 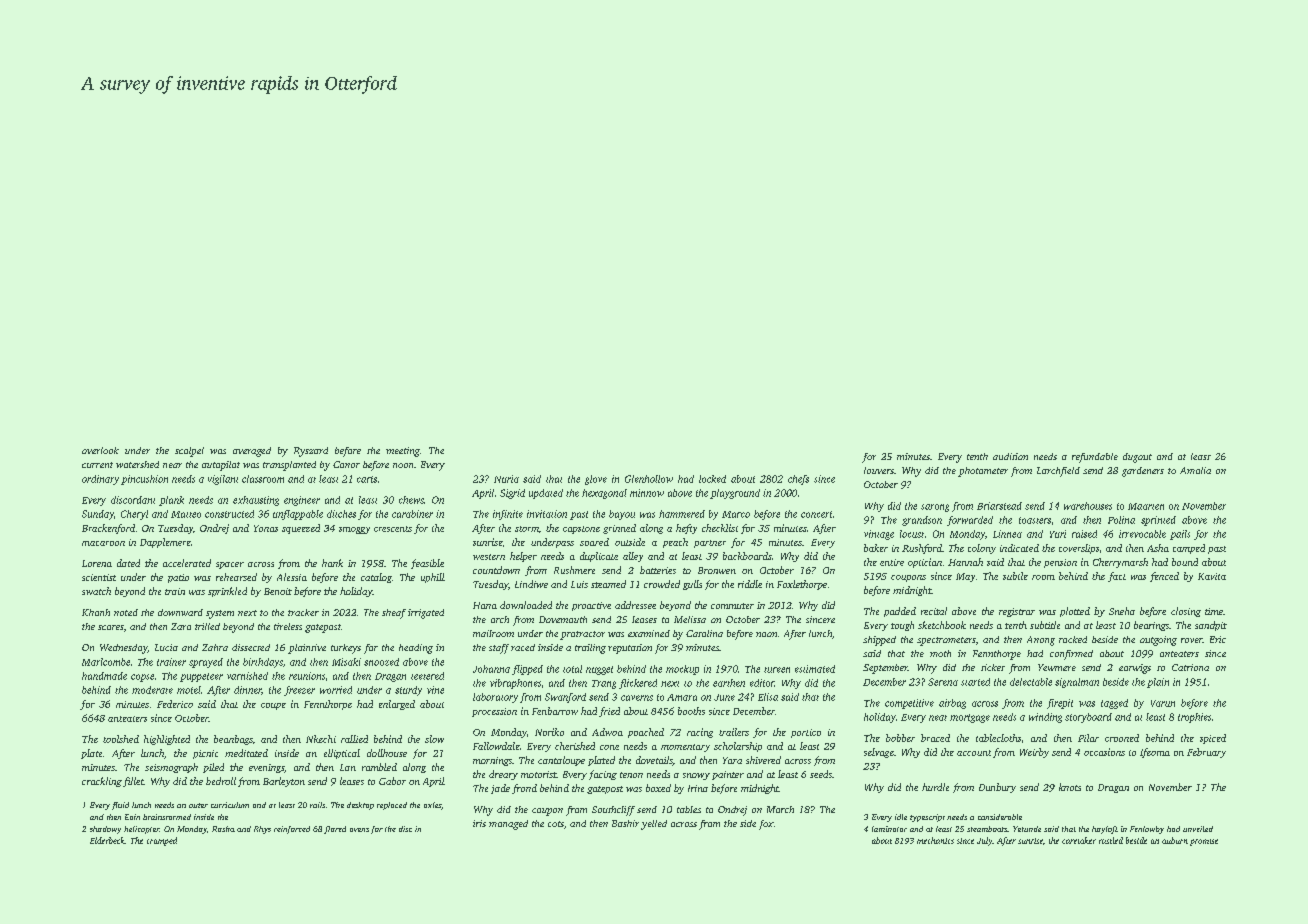 What do you see at coordinates (121, 739) in the image?
I see `toolshed` at bounding box center [121, 739].
